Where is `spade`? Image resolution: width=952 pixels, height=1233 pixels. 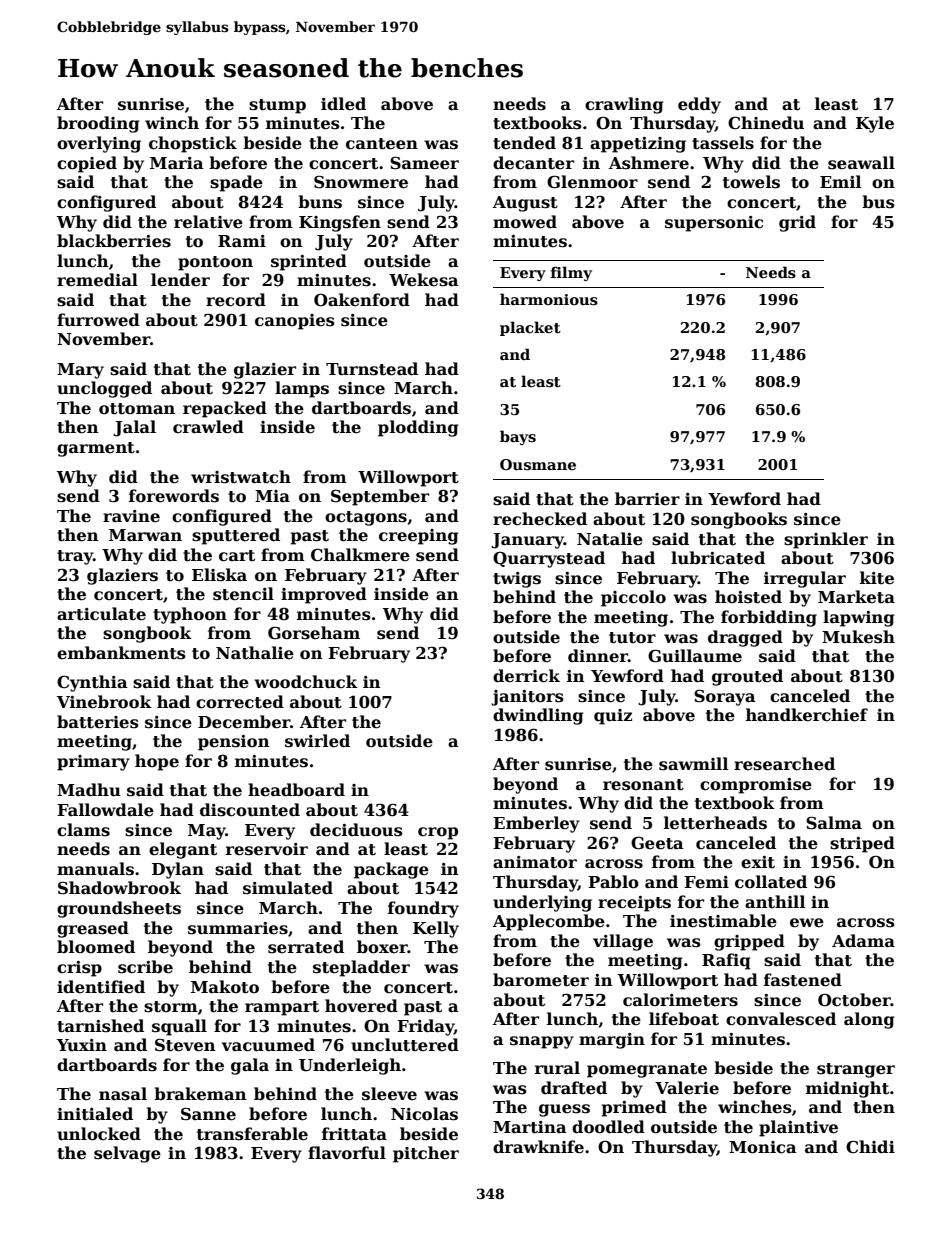 spade is located at coordinates (236, 183).
